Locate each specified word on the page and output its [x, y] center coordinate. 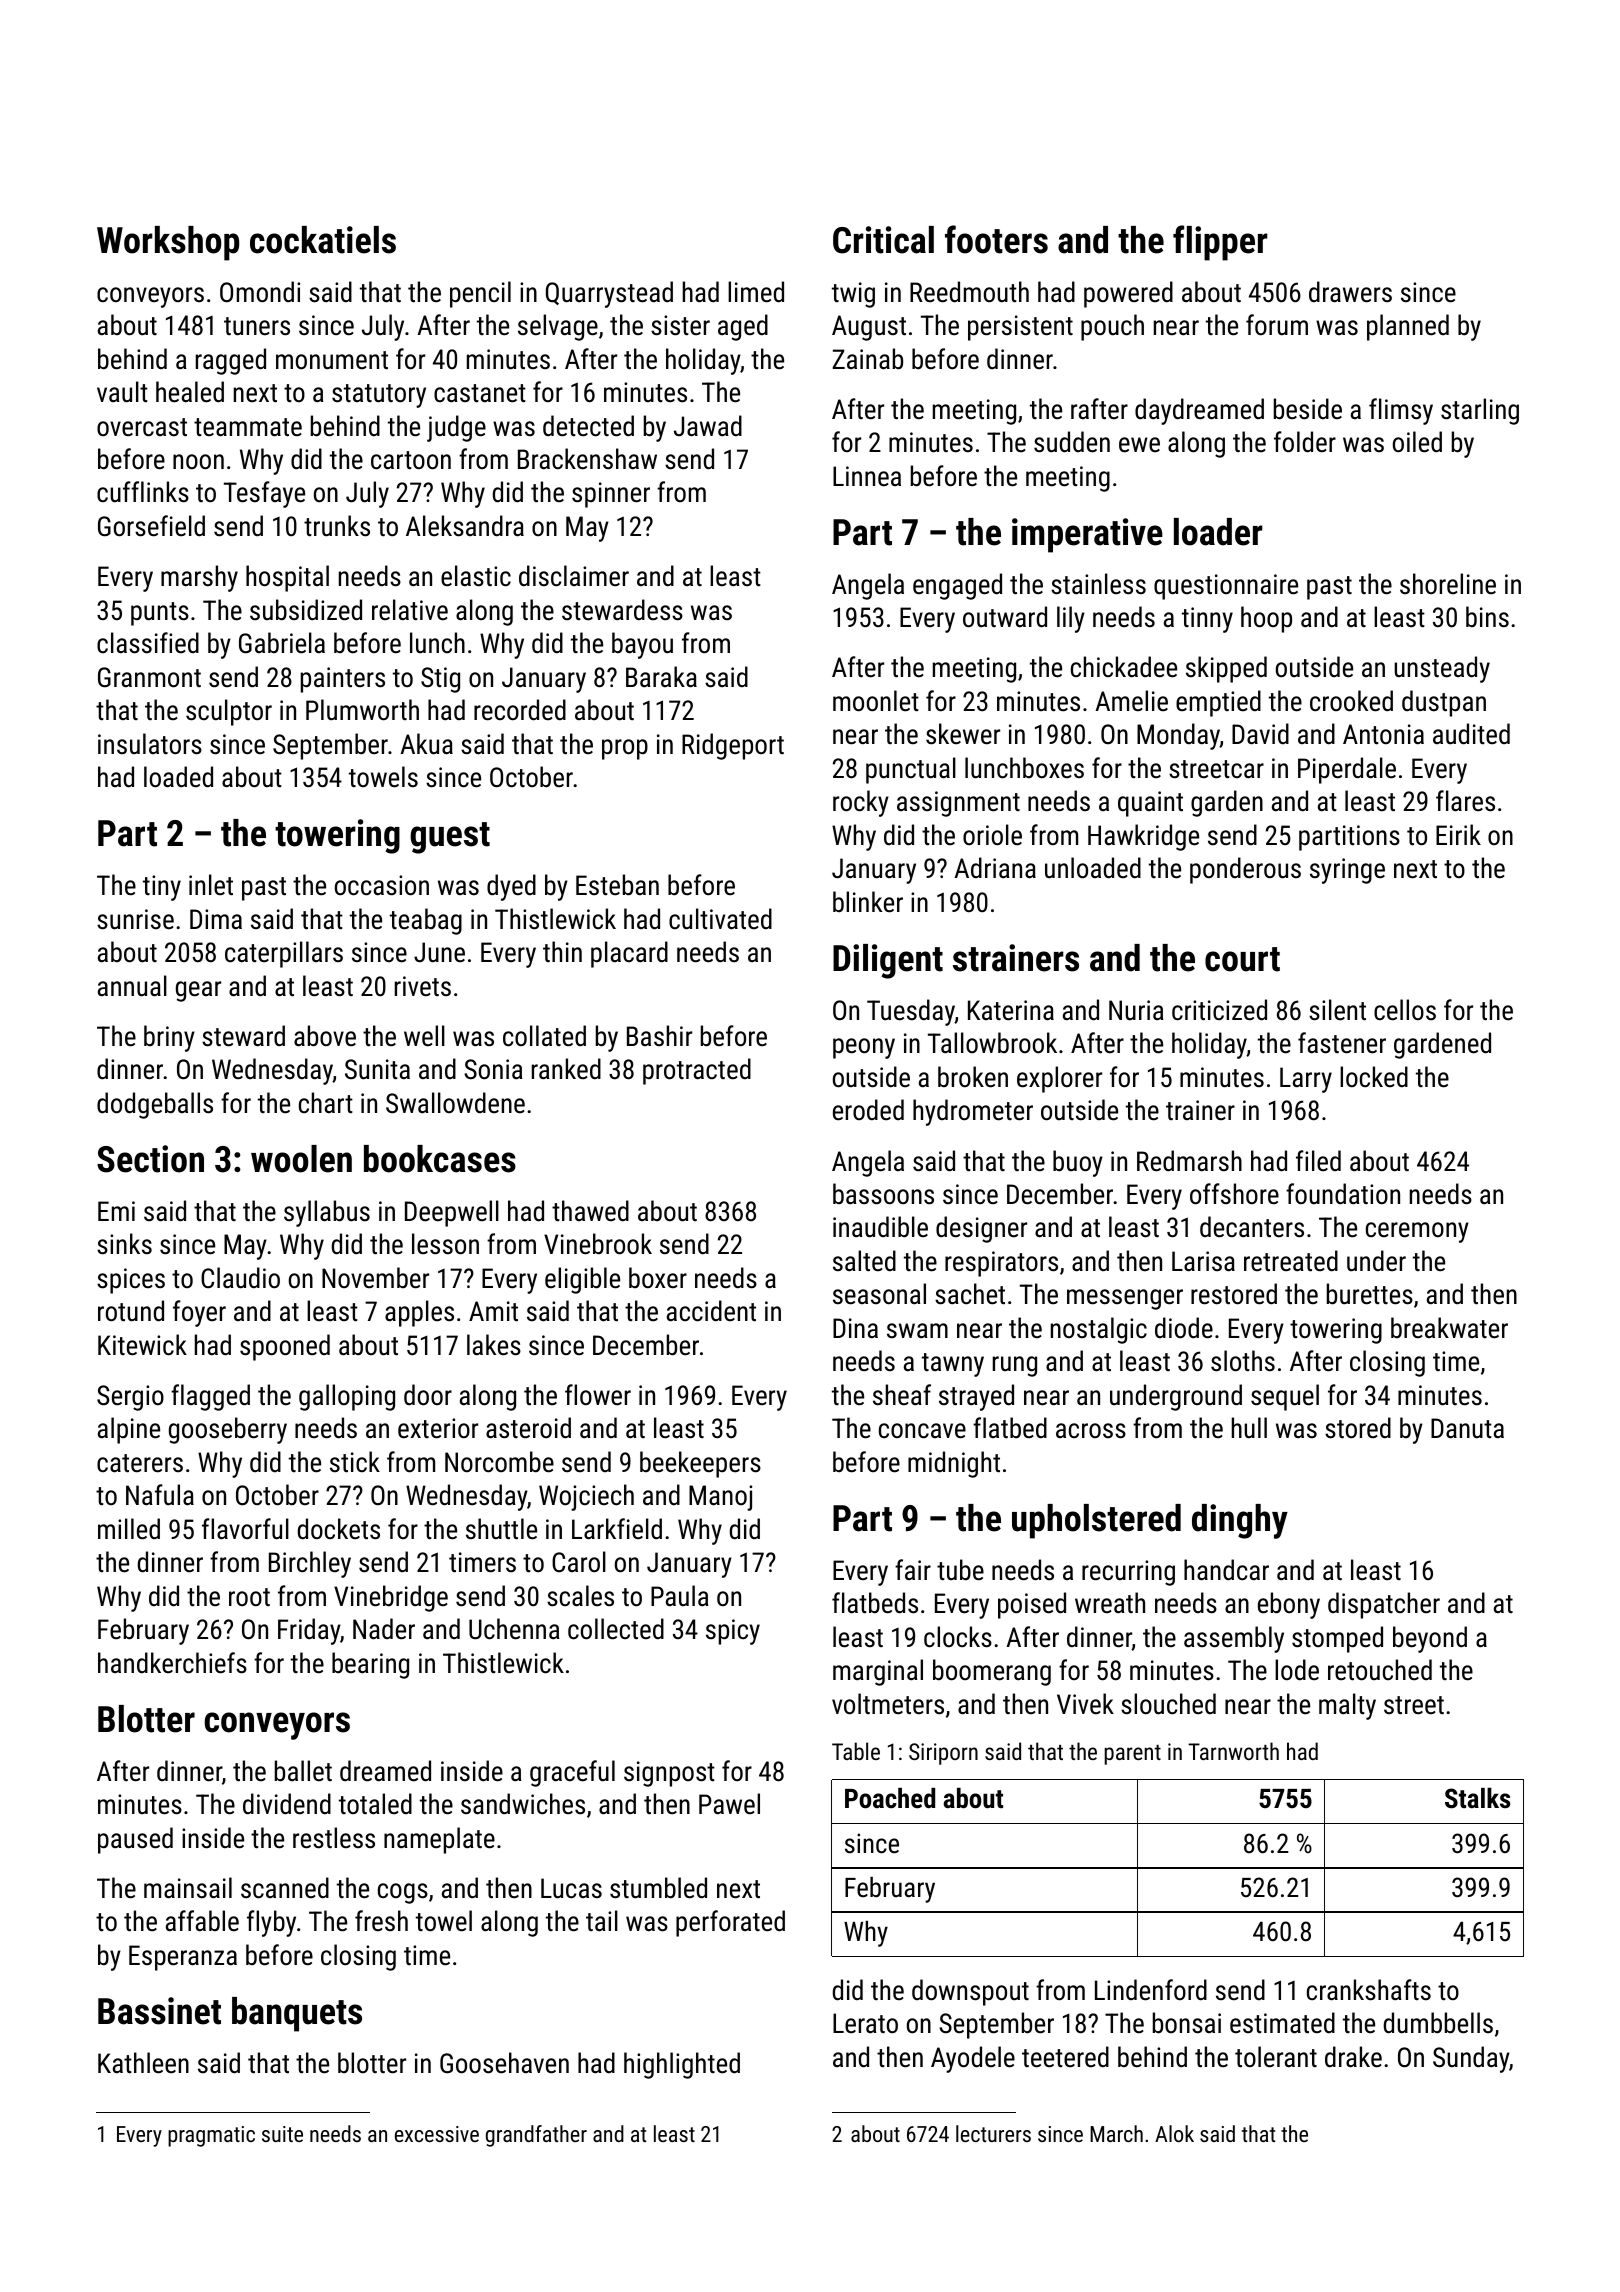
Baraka [661, 677]
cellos [1405, 1010]
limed [756, 292]
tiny [162, 888]
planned [1408, 327]
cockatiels [323, 240]
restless [334, 1838]
